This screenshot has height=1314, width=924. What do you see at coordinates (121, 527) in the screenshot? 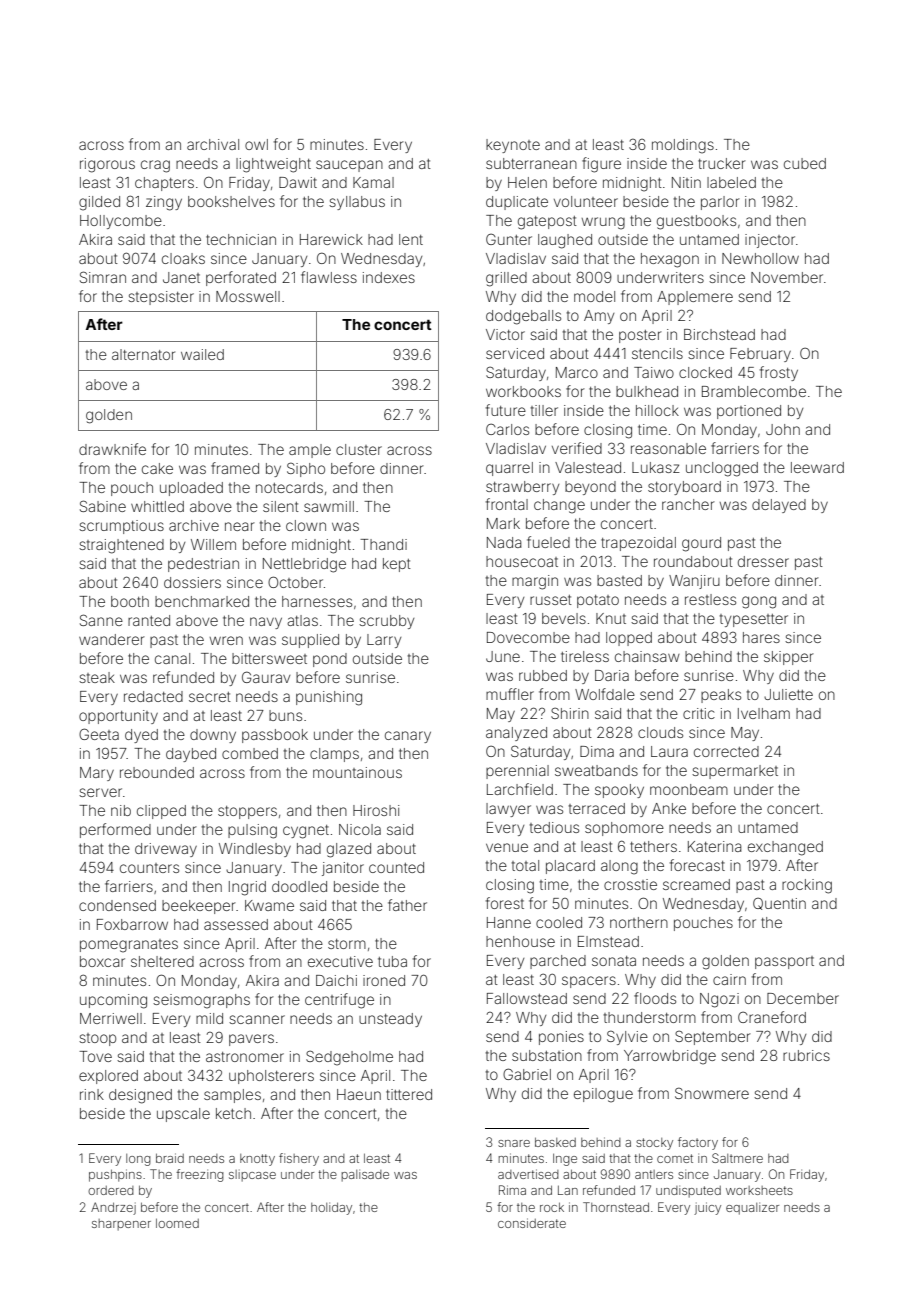
I see `scrumptious` at bounding box center [121, 527].
